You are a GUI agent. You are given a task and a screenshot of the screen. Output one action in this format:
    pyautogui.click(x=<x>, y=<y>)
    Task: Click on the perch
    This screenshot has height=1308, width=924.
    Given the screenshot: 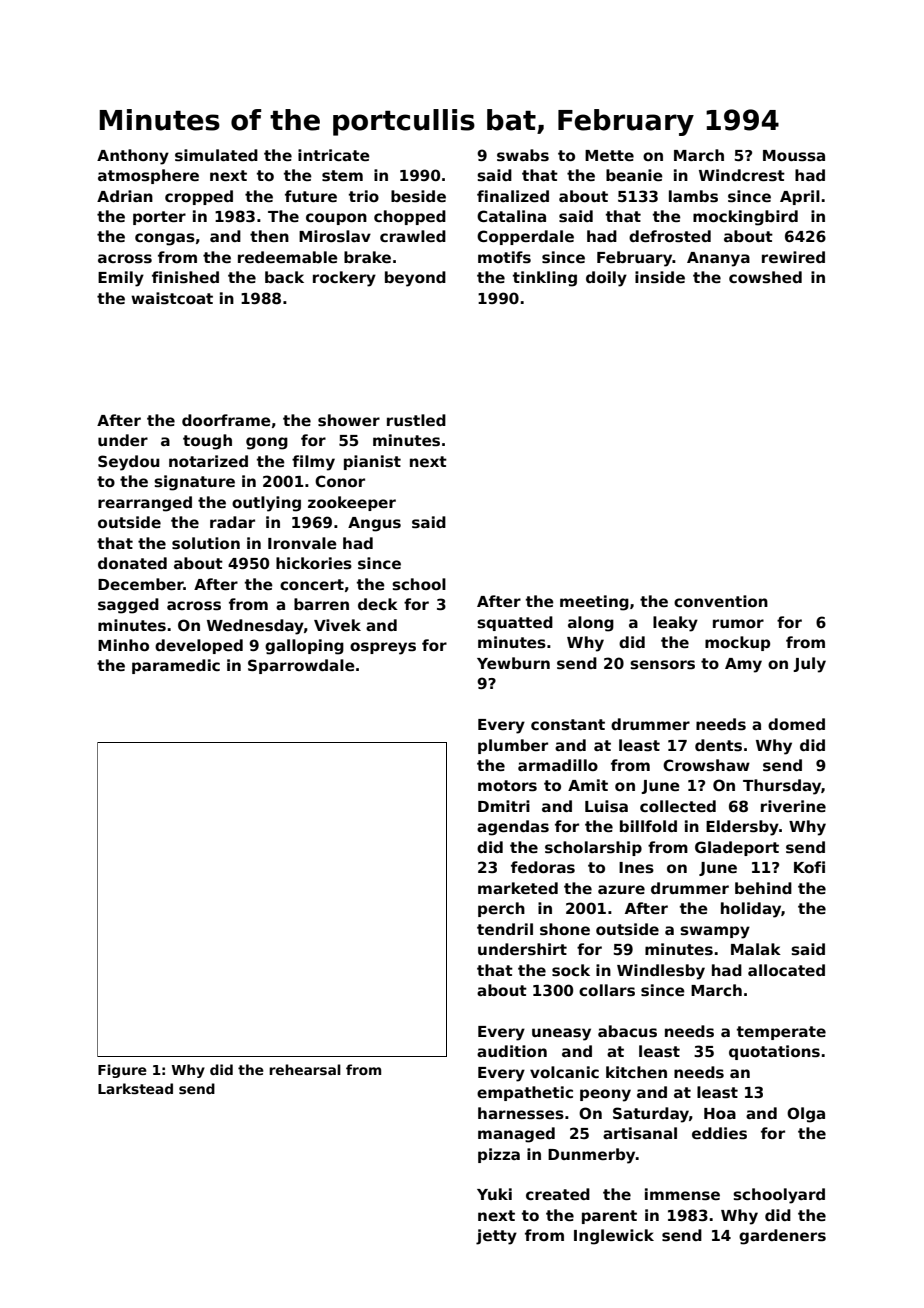 What is the action you would take?
    pyautogui.click(x=501, y=909)
